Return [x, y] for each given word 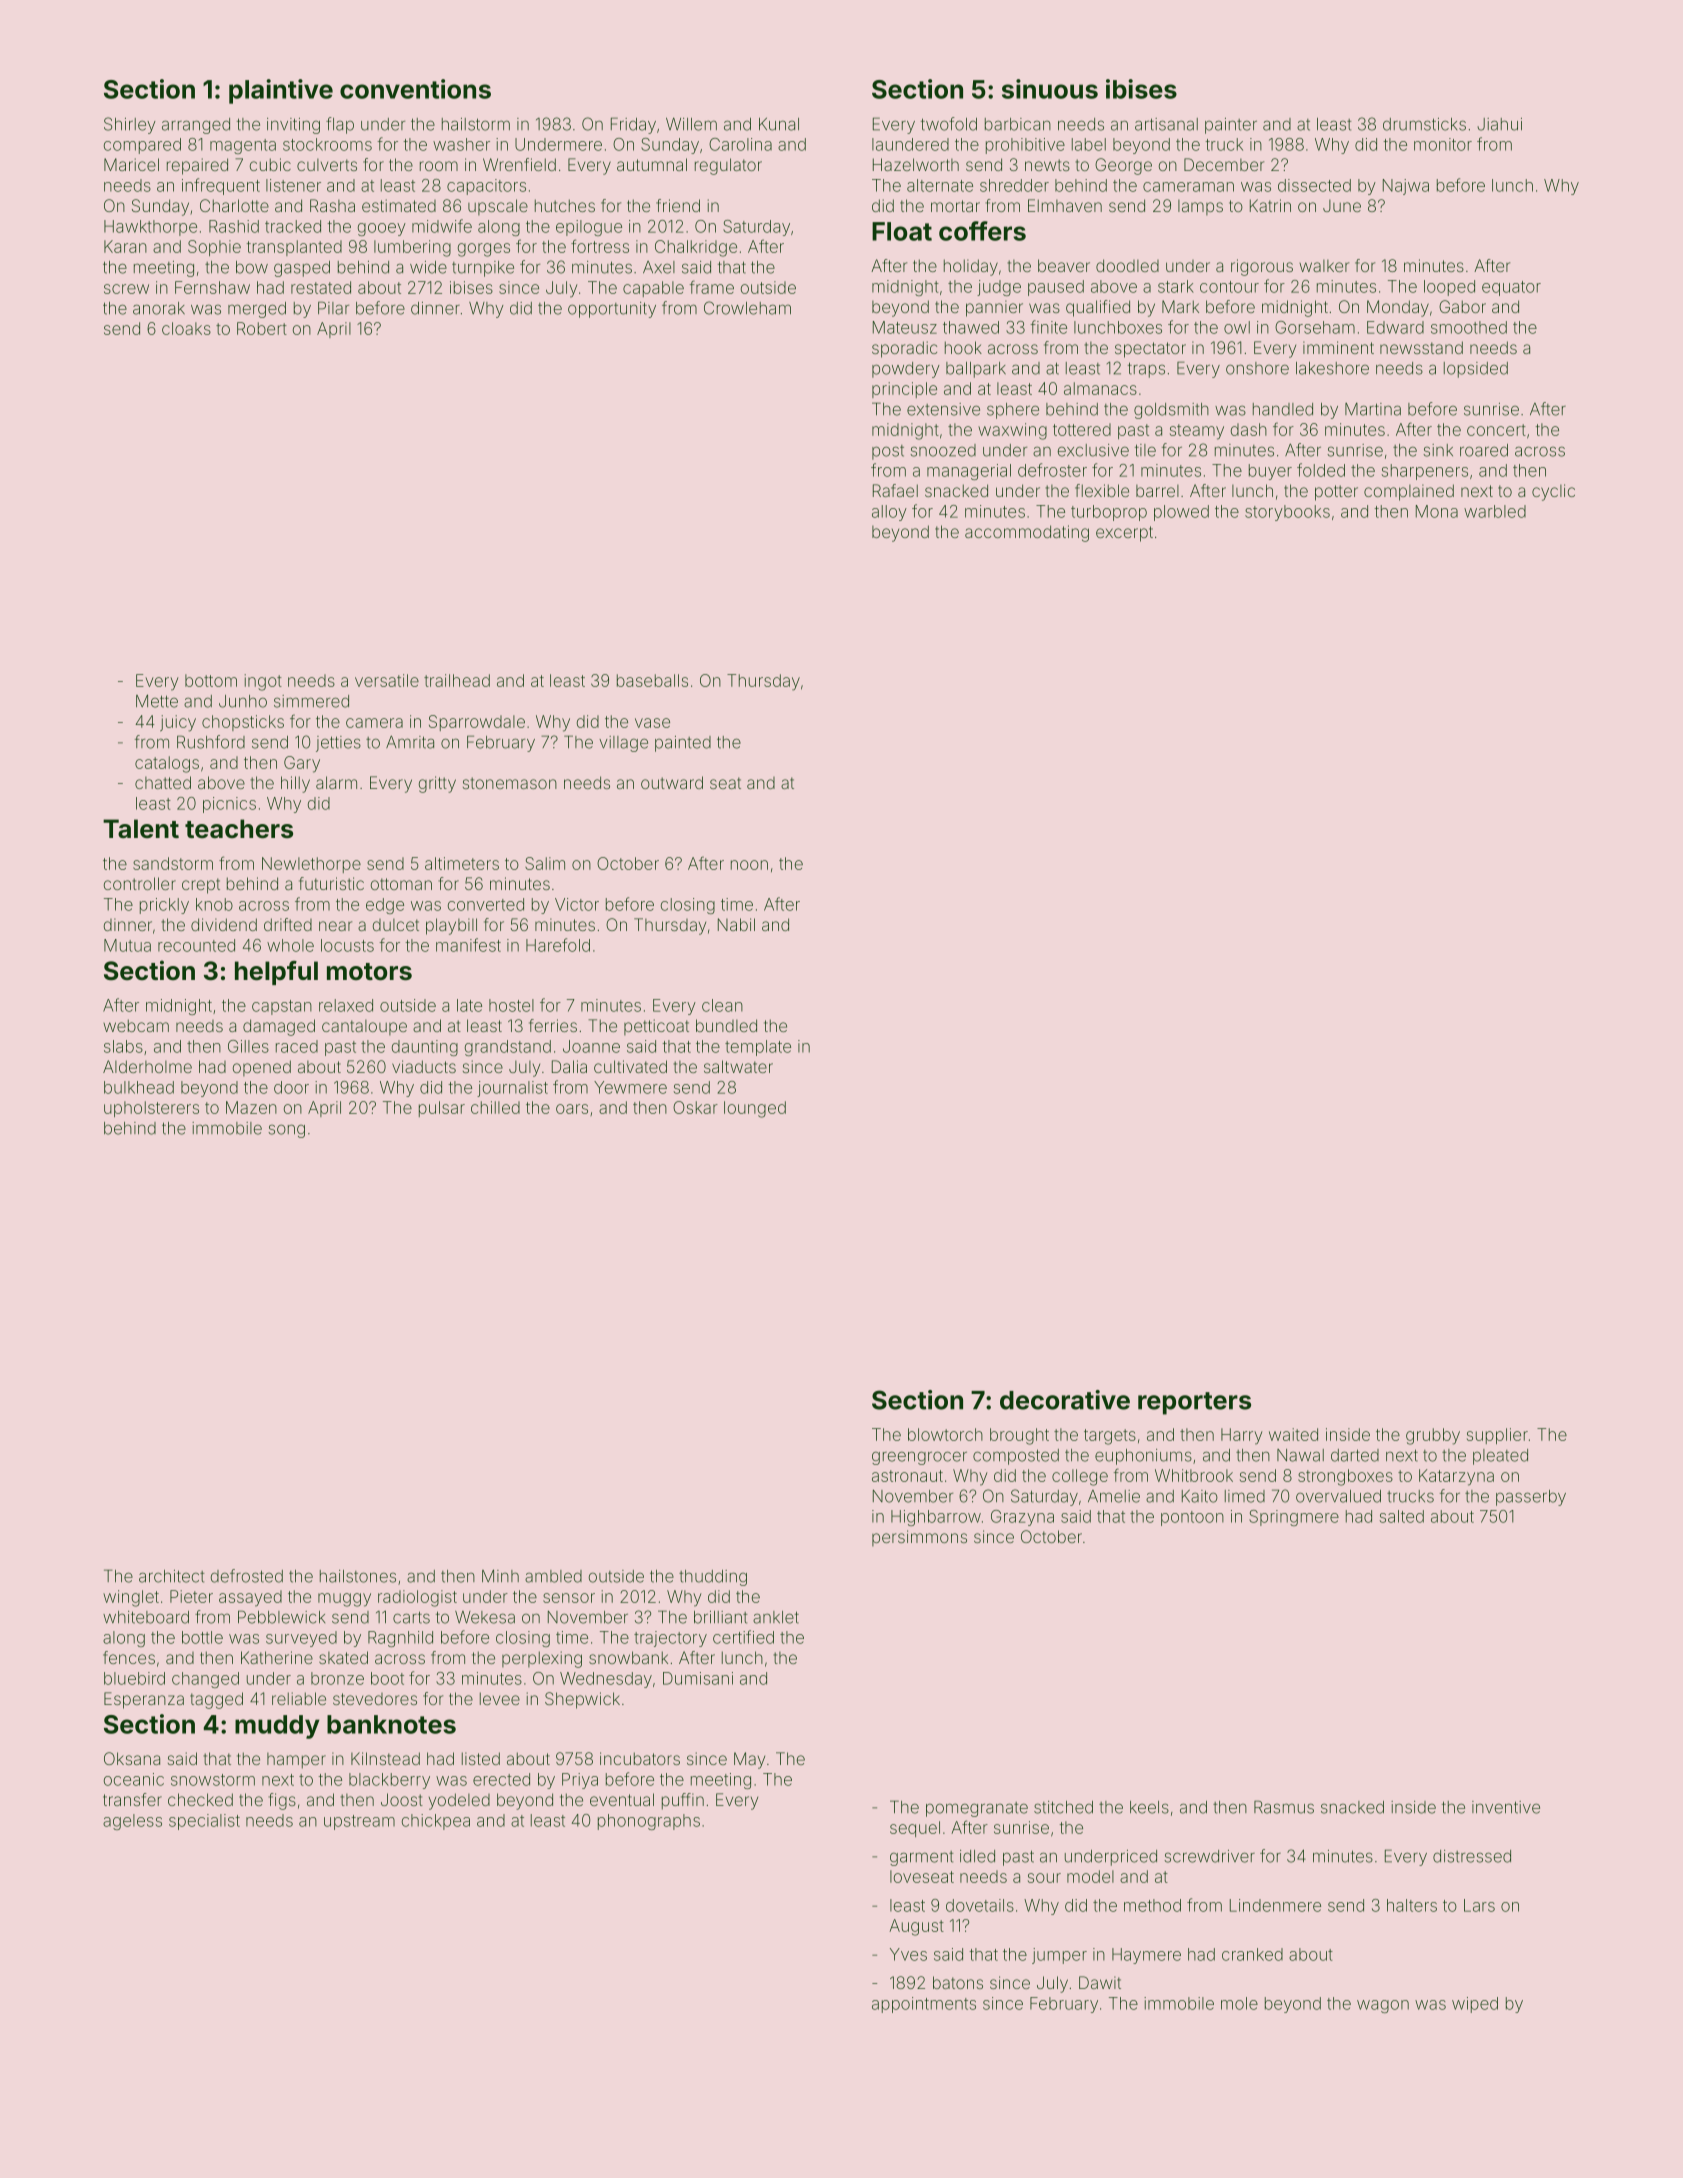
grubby [1433, 1436]
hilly [295, 784]
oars [572, 1109]
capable [653, 289]
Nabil [736, 924]
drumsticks [1424, 124]
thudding [713, 1578]
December [1224, 164]
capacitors [486, 187]
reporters [1194, 1403]
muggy [344, 1600]
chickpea [436, 1822]
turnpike [483, 269]
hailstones [358, 1576]
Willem [691, 124]
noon [749, 865]
